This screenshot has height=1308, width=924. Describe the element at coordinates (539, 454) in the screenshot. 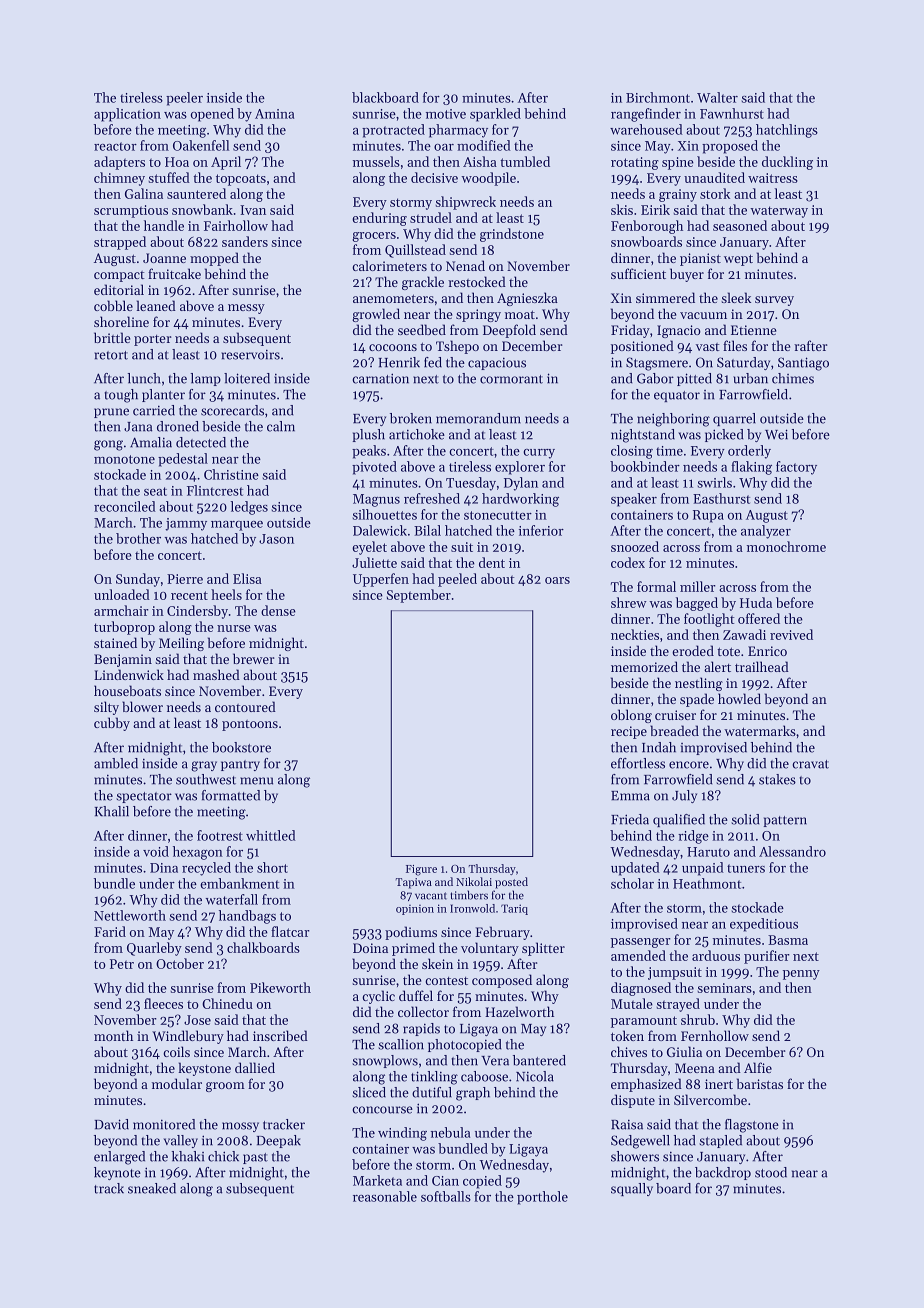

I see `curry` at that location.
